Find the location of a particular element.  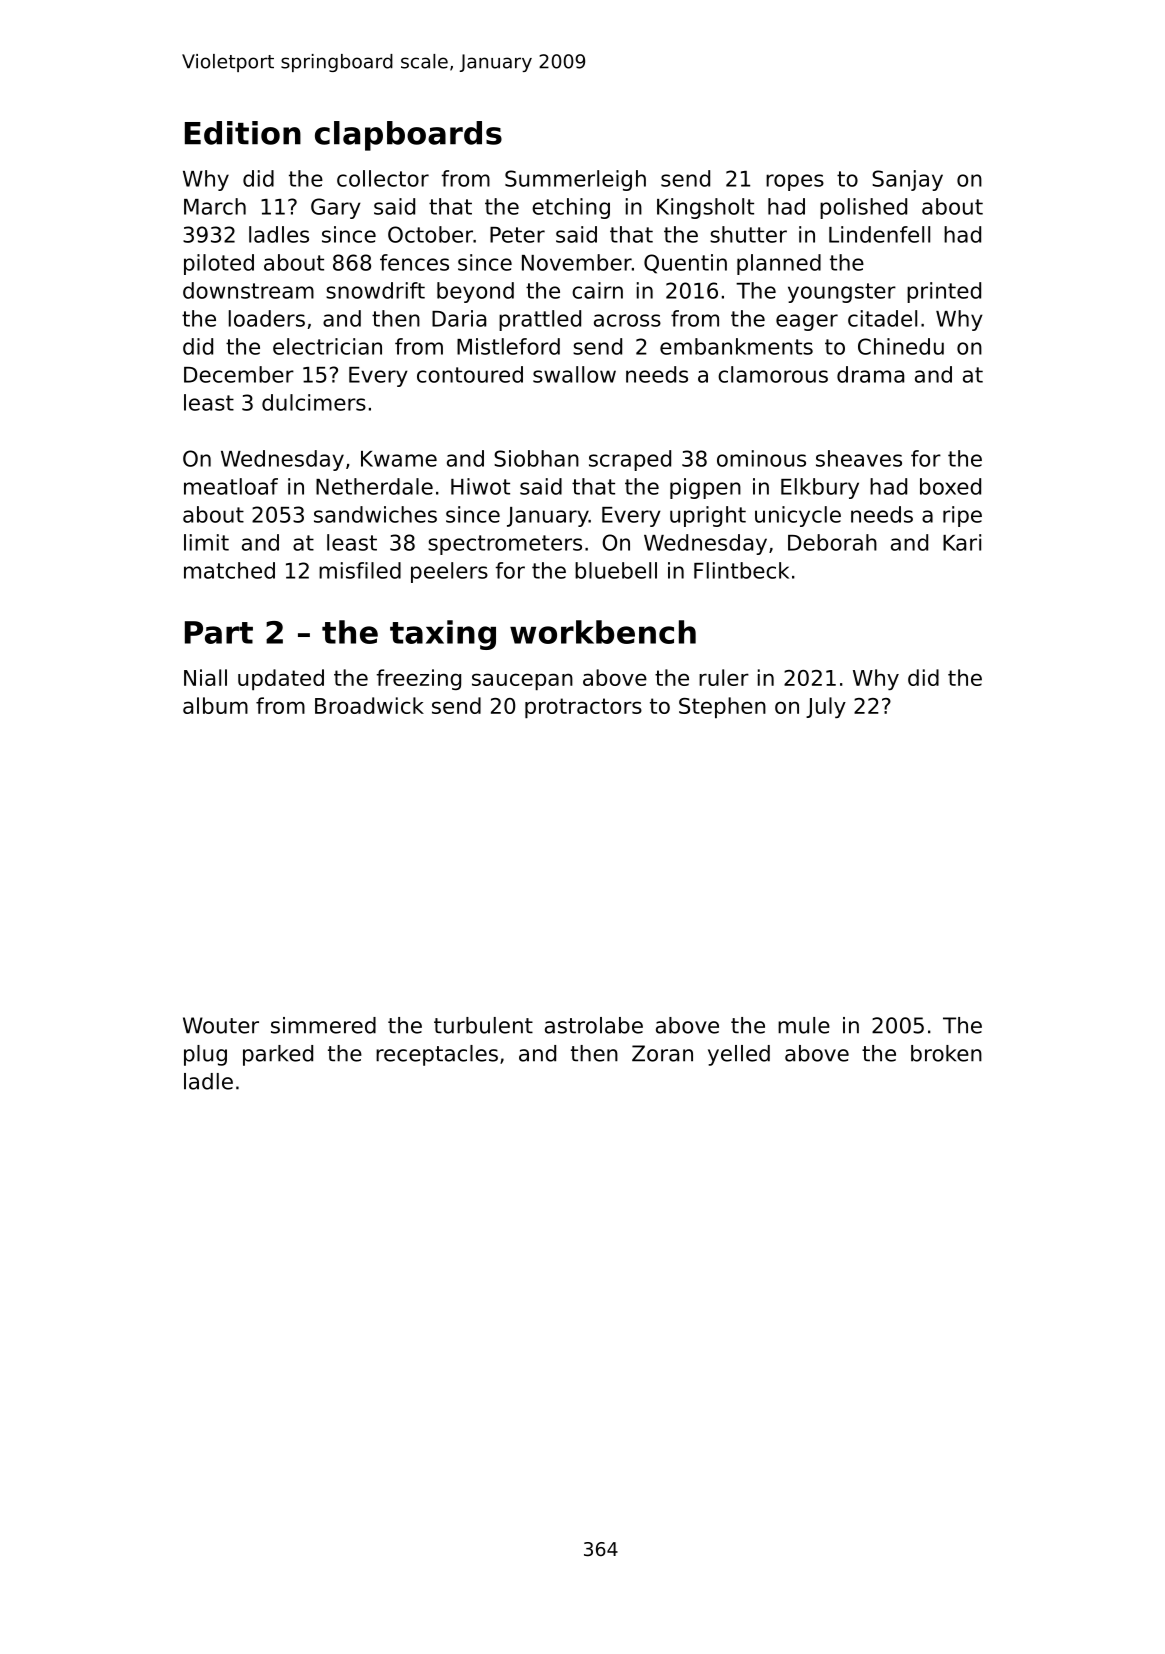

July is located at coordinates (826, 707).
